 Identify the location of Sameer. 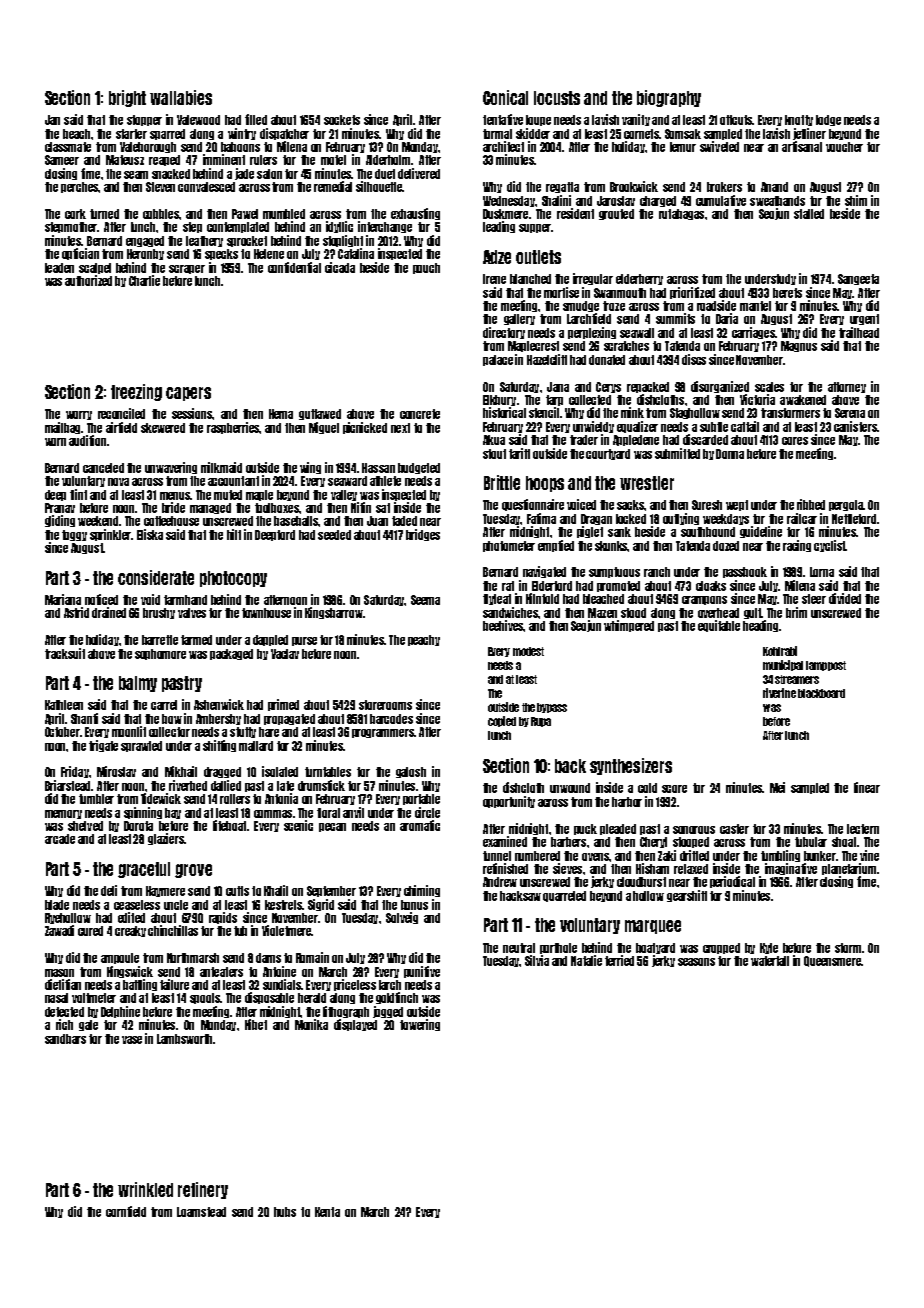
(62, 160).
